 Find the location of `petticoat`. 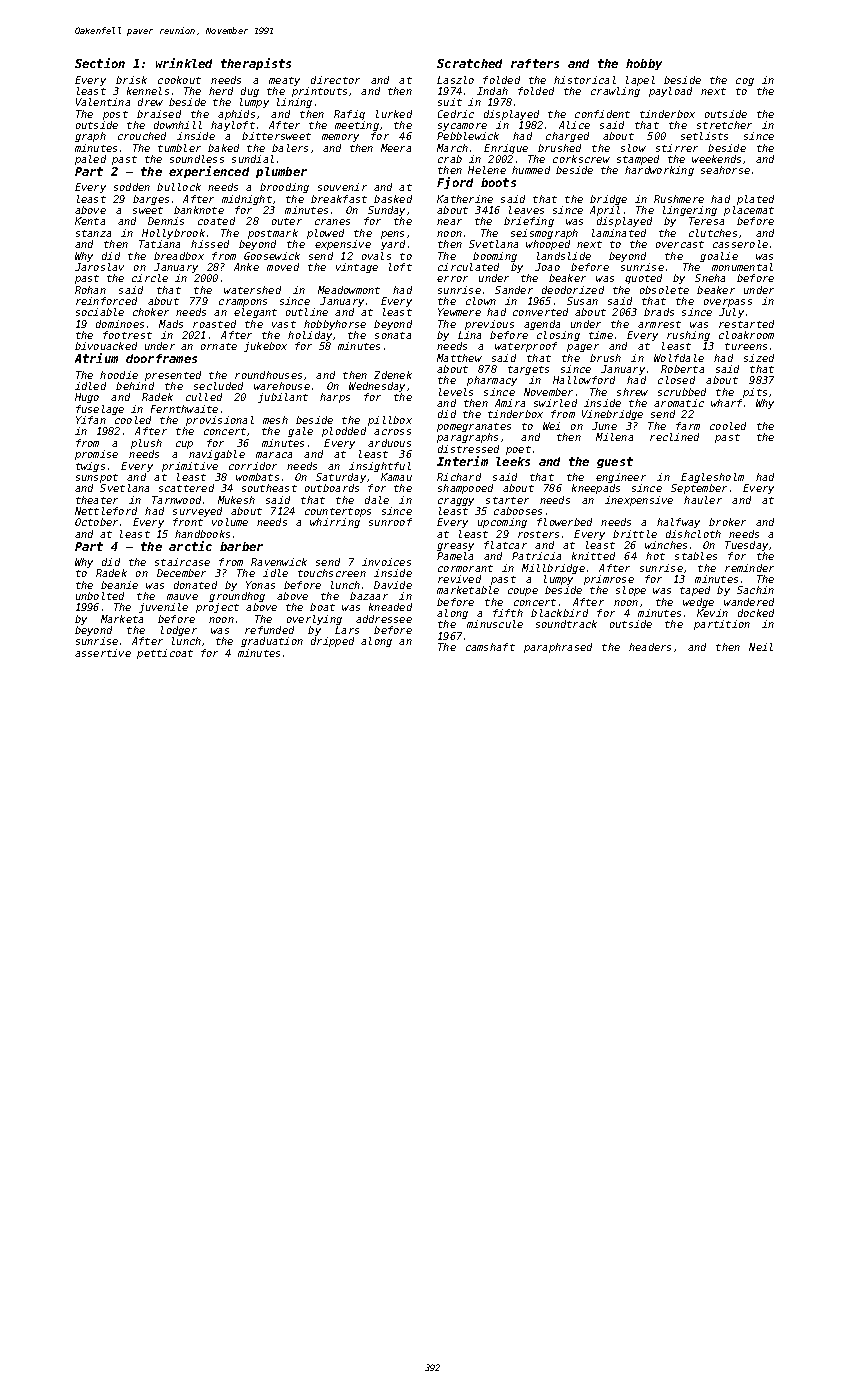

petticoat is located at coordinates (165, 654).
